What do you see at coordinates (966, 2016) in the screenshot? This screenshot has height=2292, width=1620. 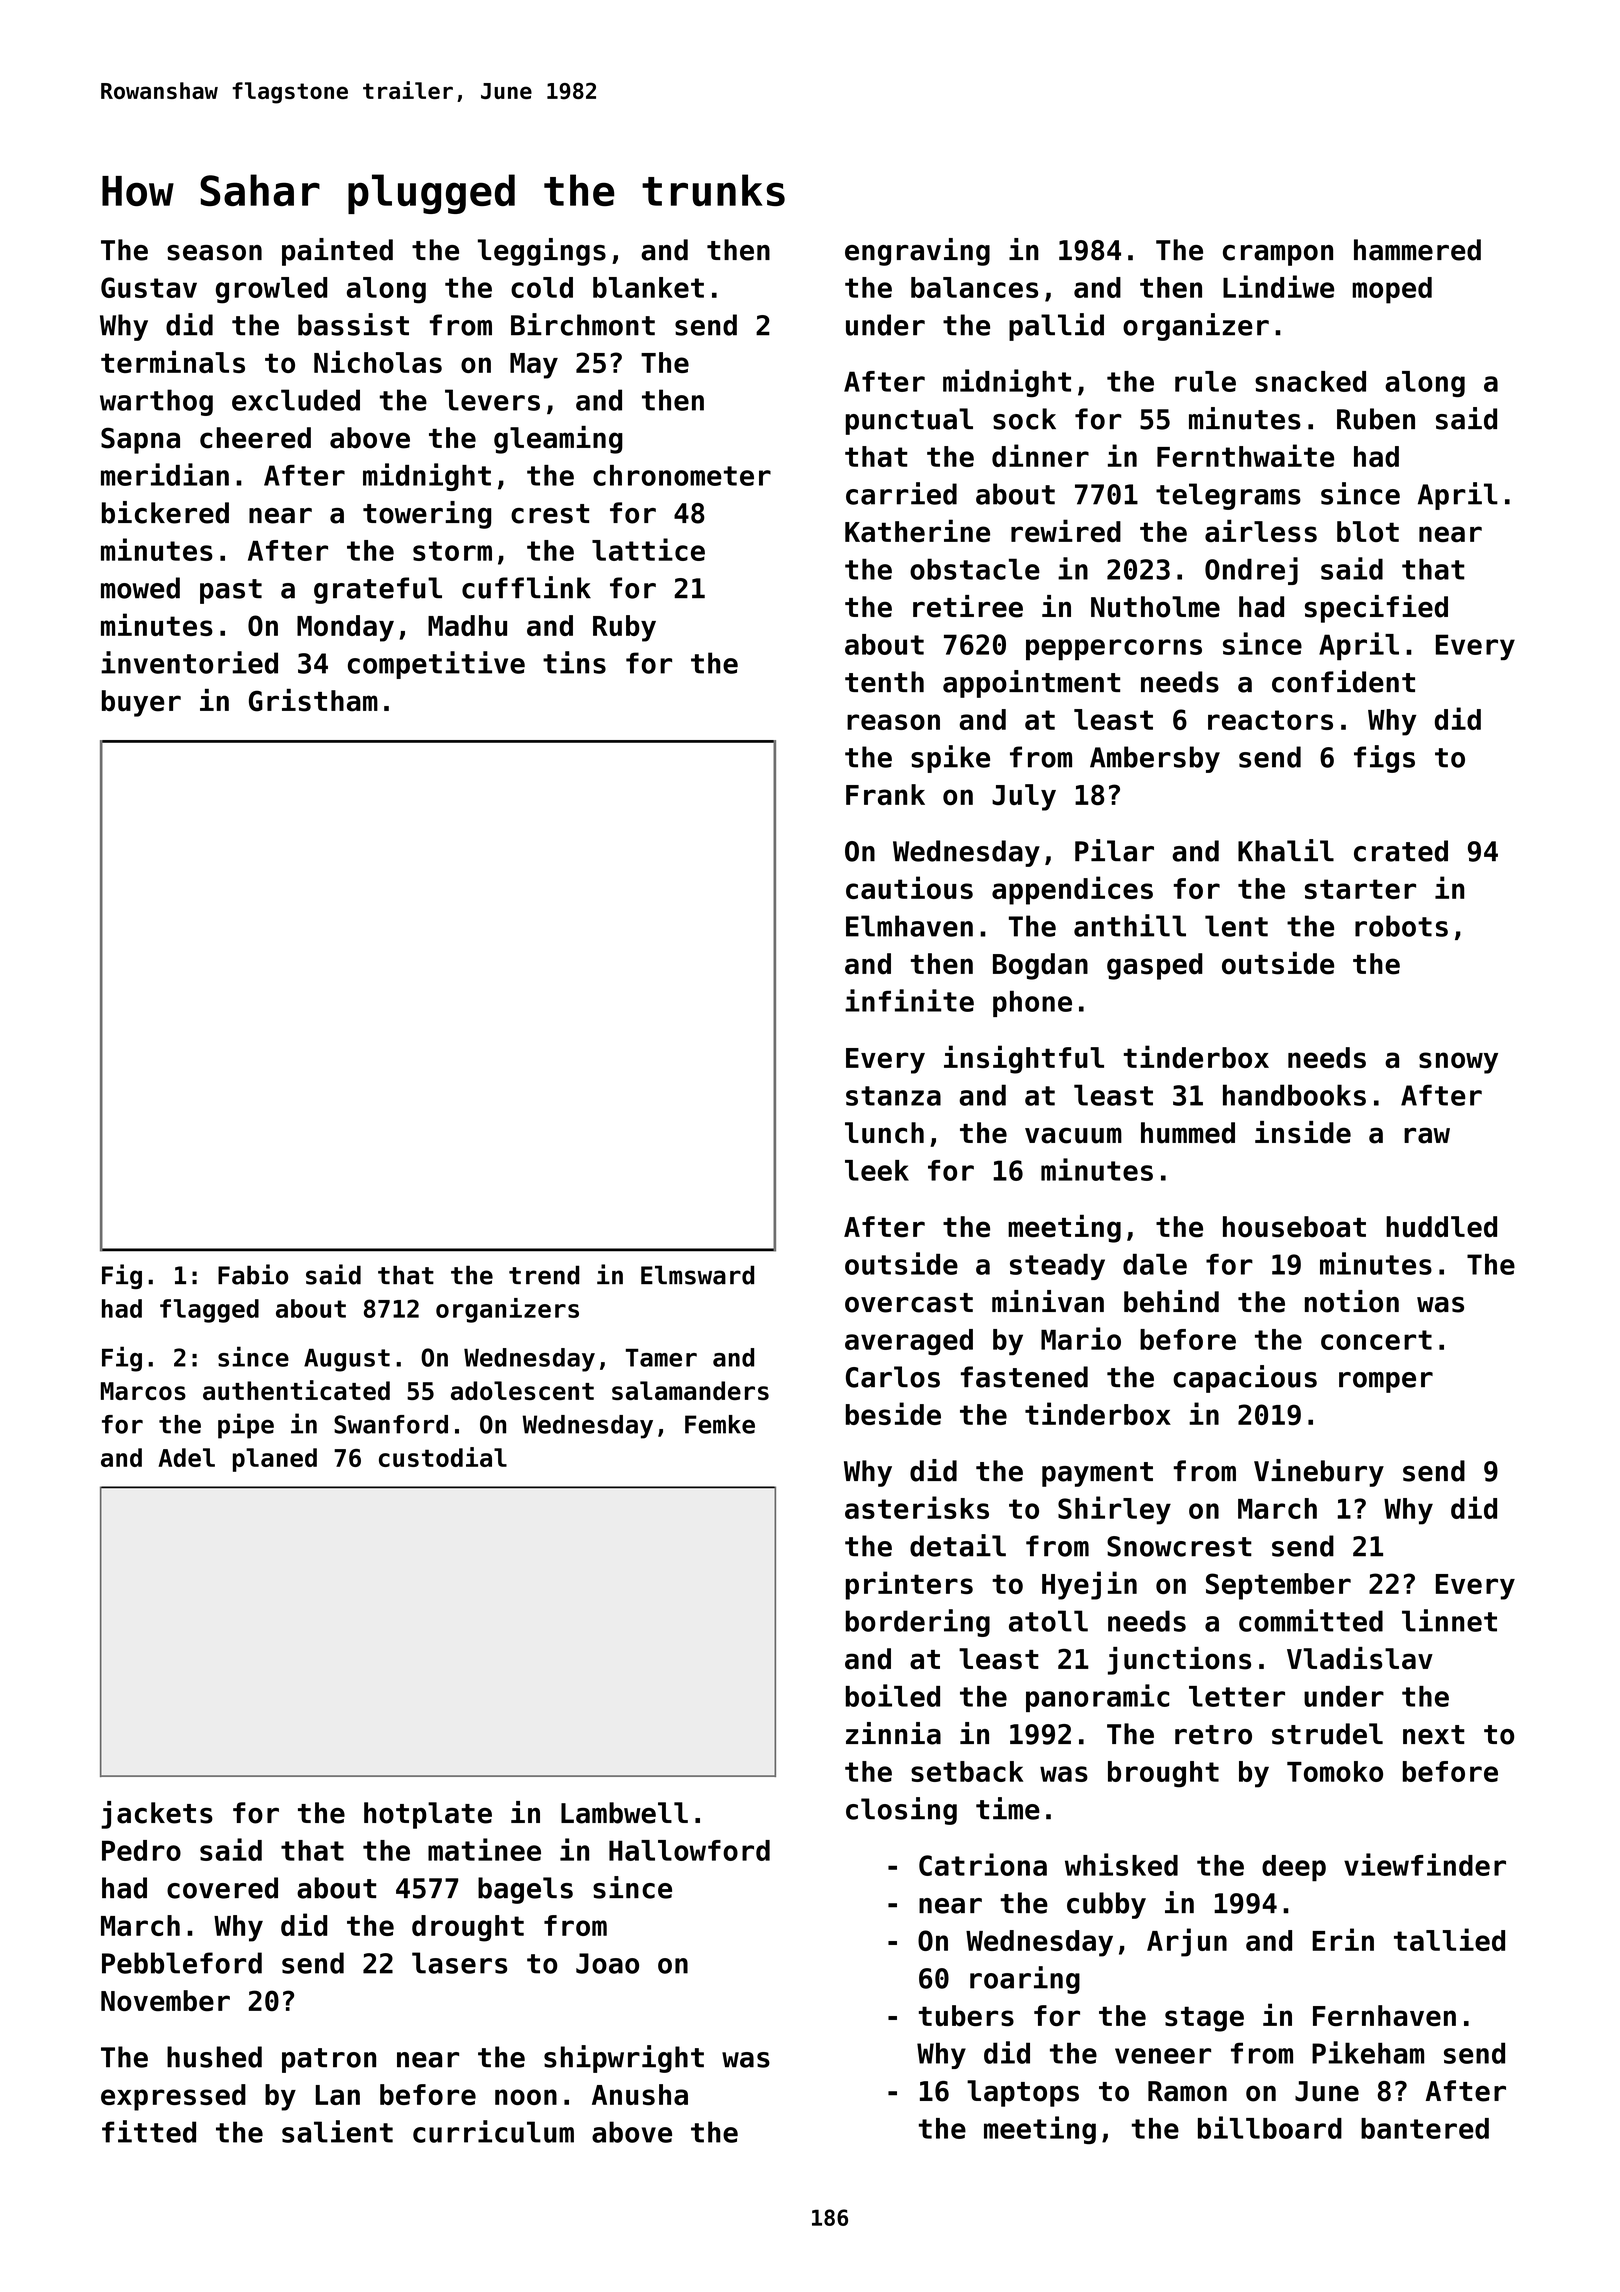 I see `tubers` at bounding box center [966, 2016].
